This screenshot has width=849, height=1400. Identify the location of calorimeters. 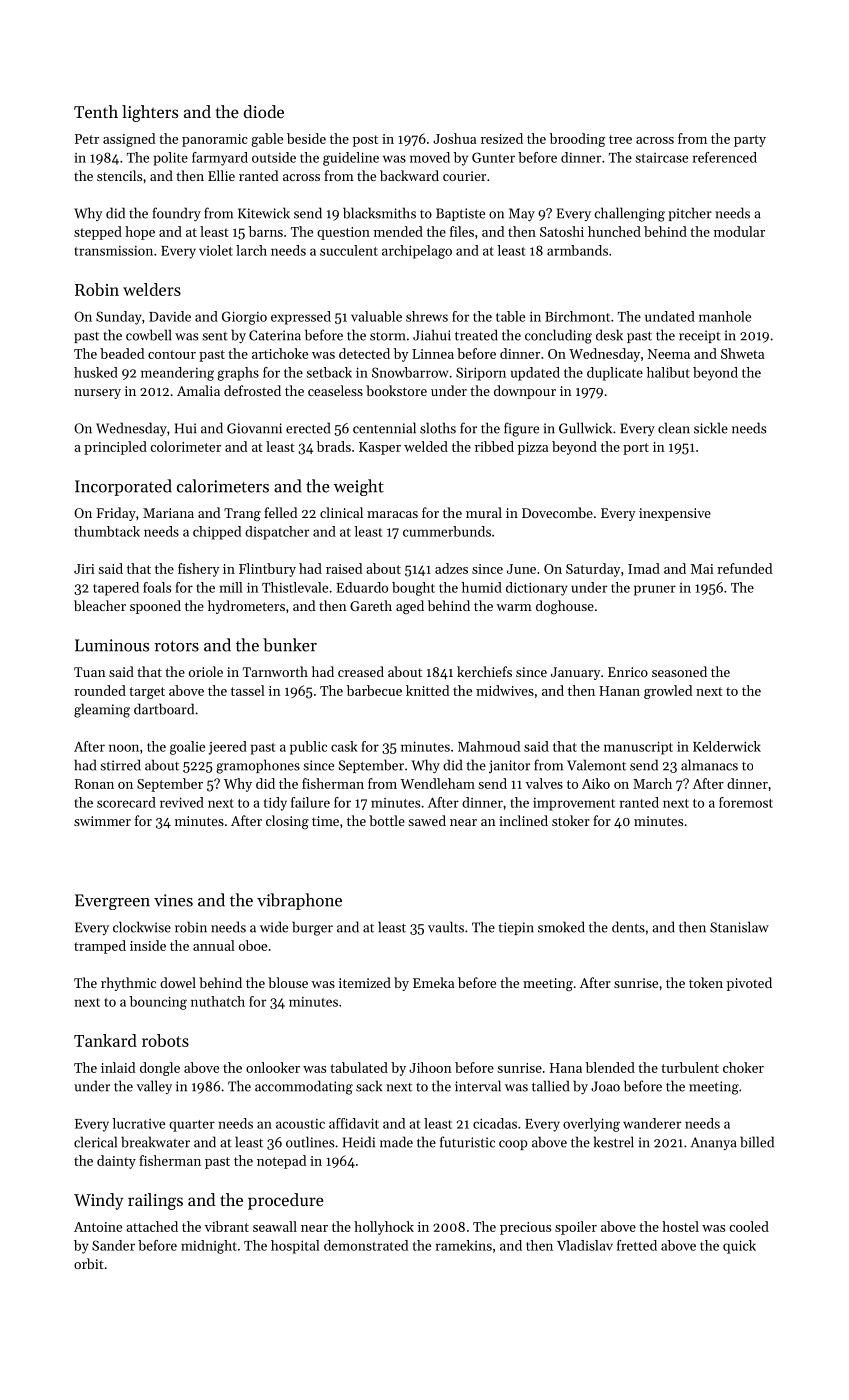
(223, 486).
